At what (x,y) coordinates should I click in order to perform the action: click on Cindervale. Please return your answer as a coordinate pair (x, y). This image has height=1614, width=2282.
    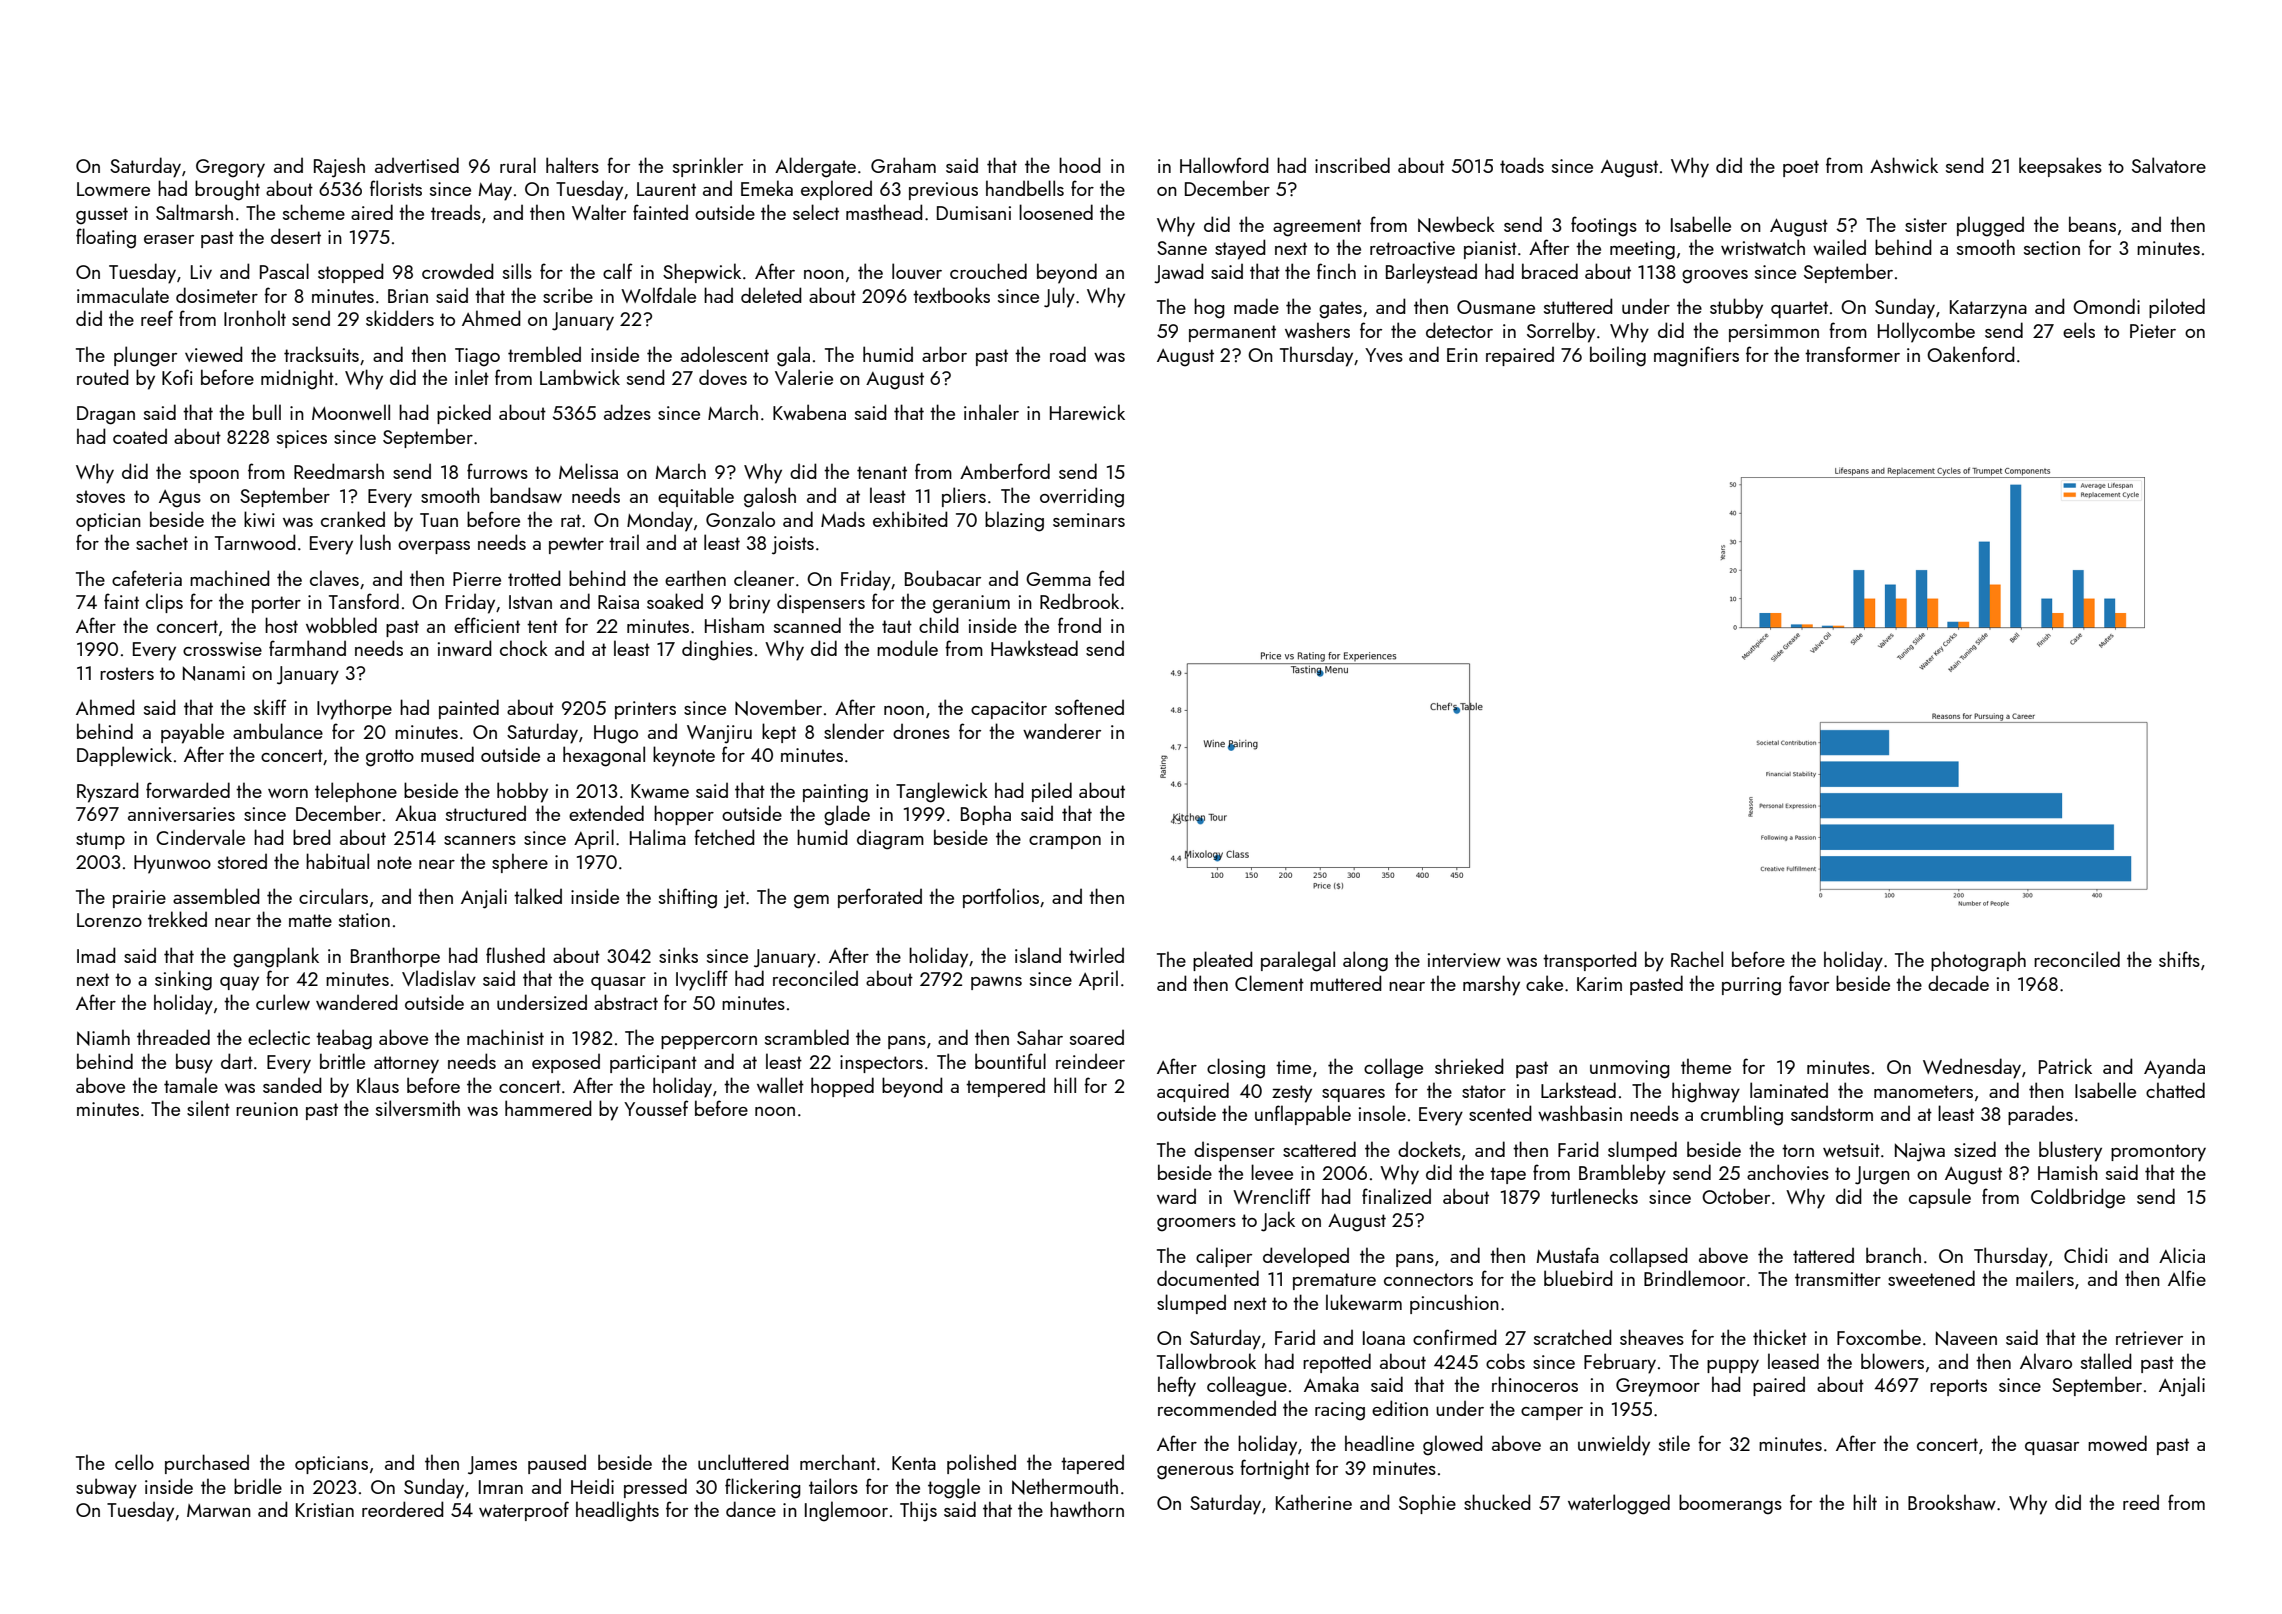
    Looking at the image, I should click on (200, 837).
